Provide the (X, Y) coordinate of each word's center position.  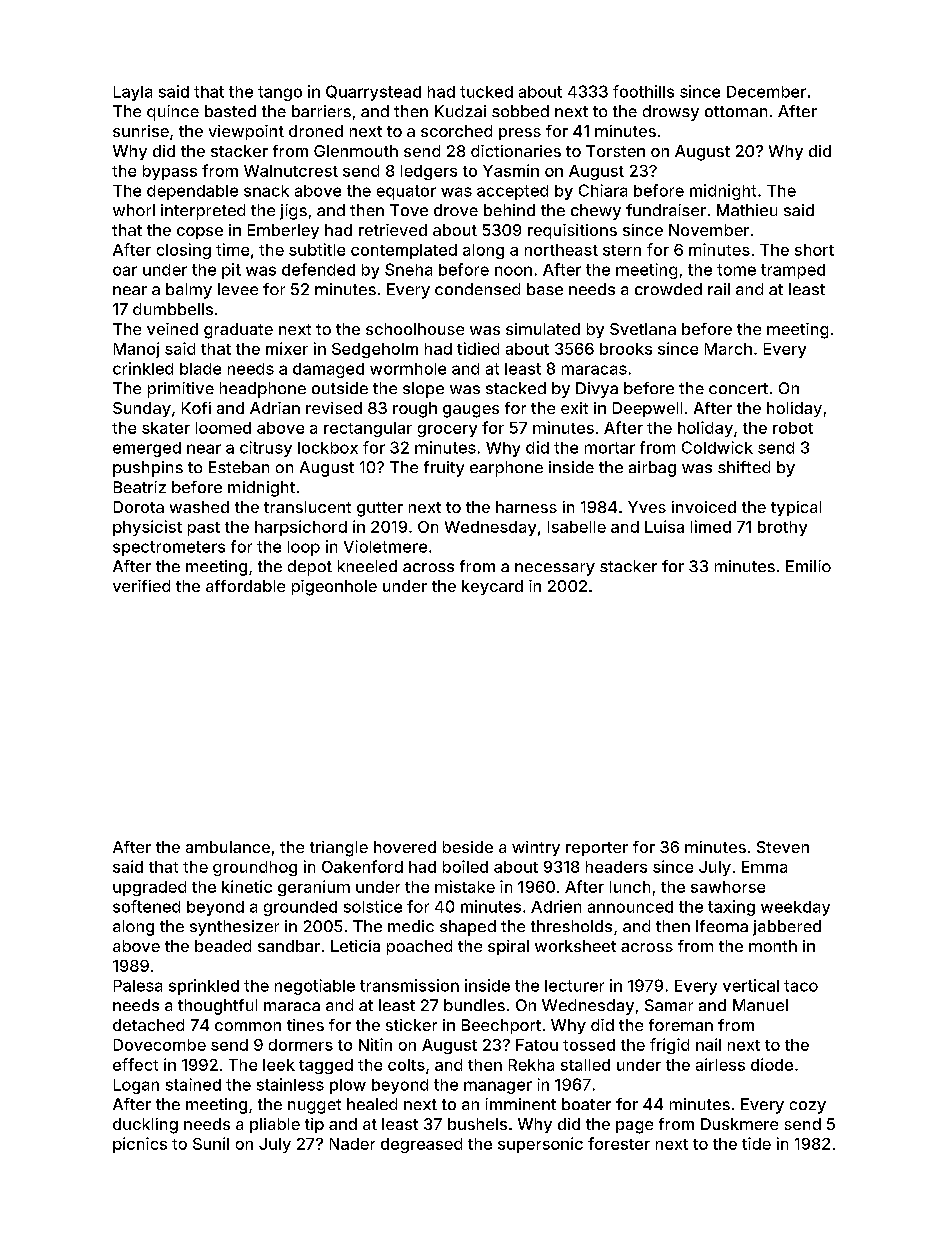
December (766, 92)
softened (146, 906)
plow (348, 1086)
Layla (133, 93)
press (520, 134)
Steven (783, 847)
